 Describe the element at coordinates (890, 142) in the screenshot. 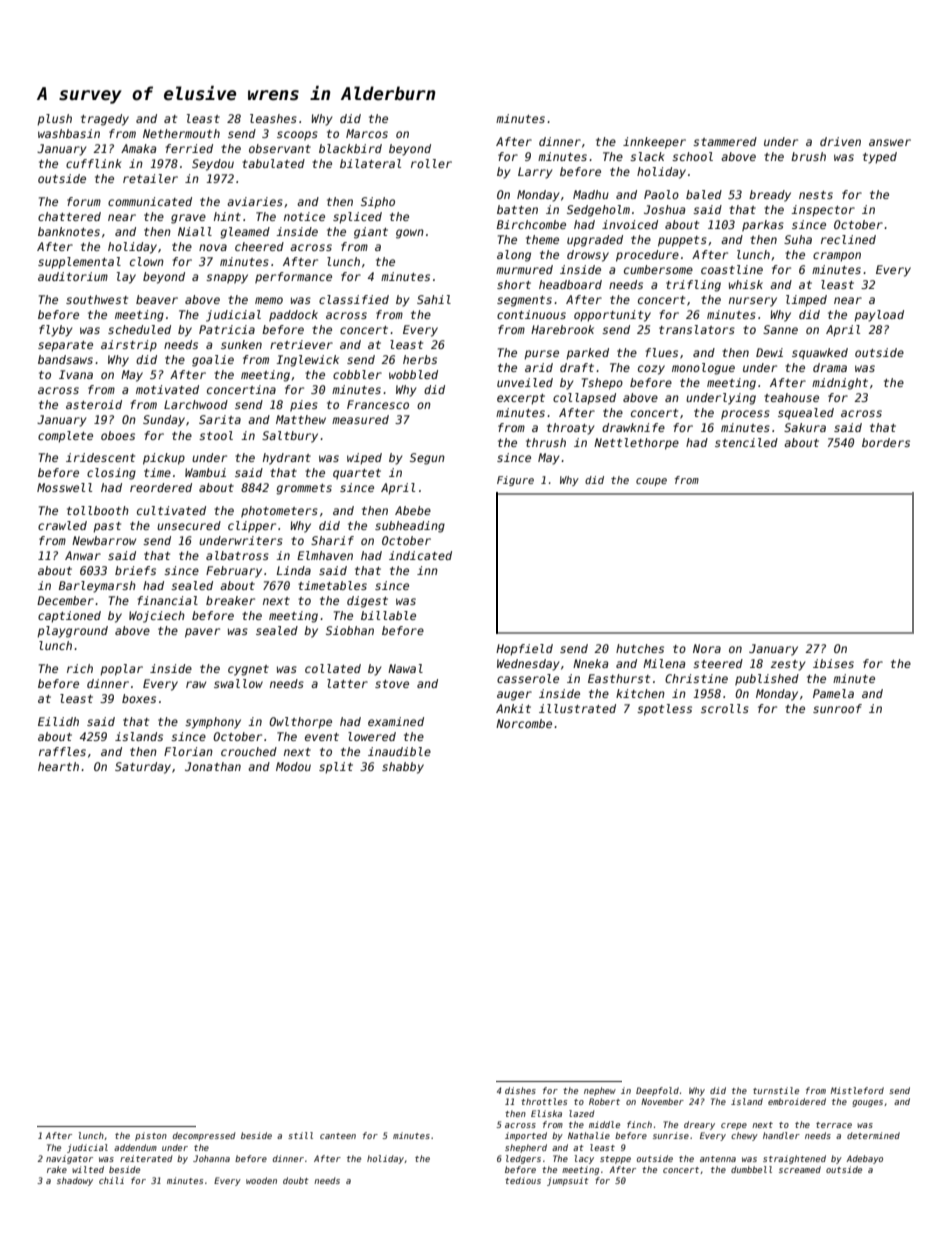

I see `answer` at that location.
